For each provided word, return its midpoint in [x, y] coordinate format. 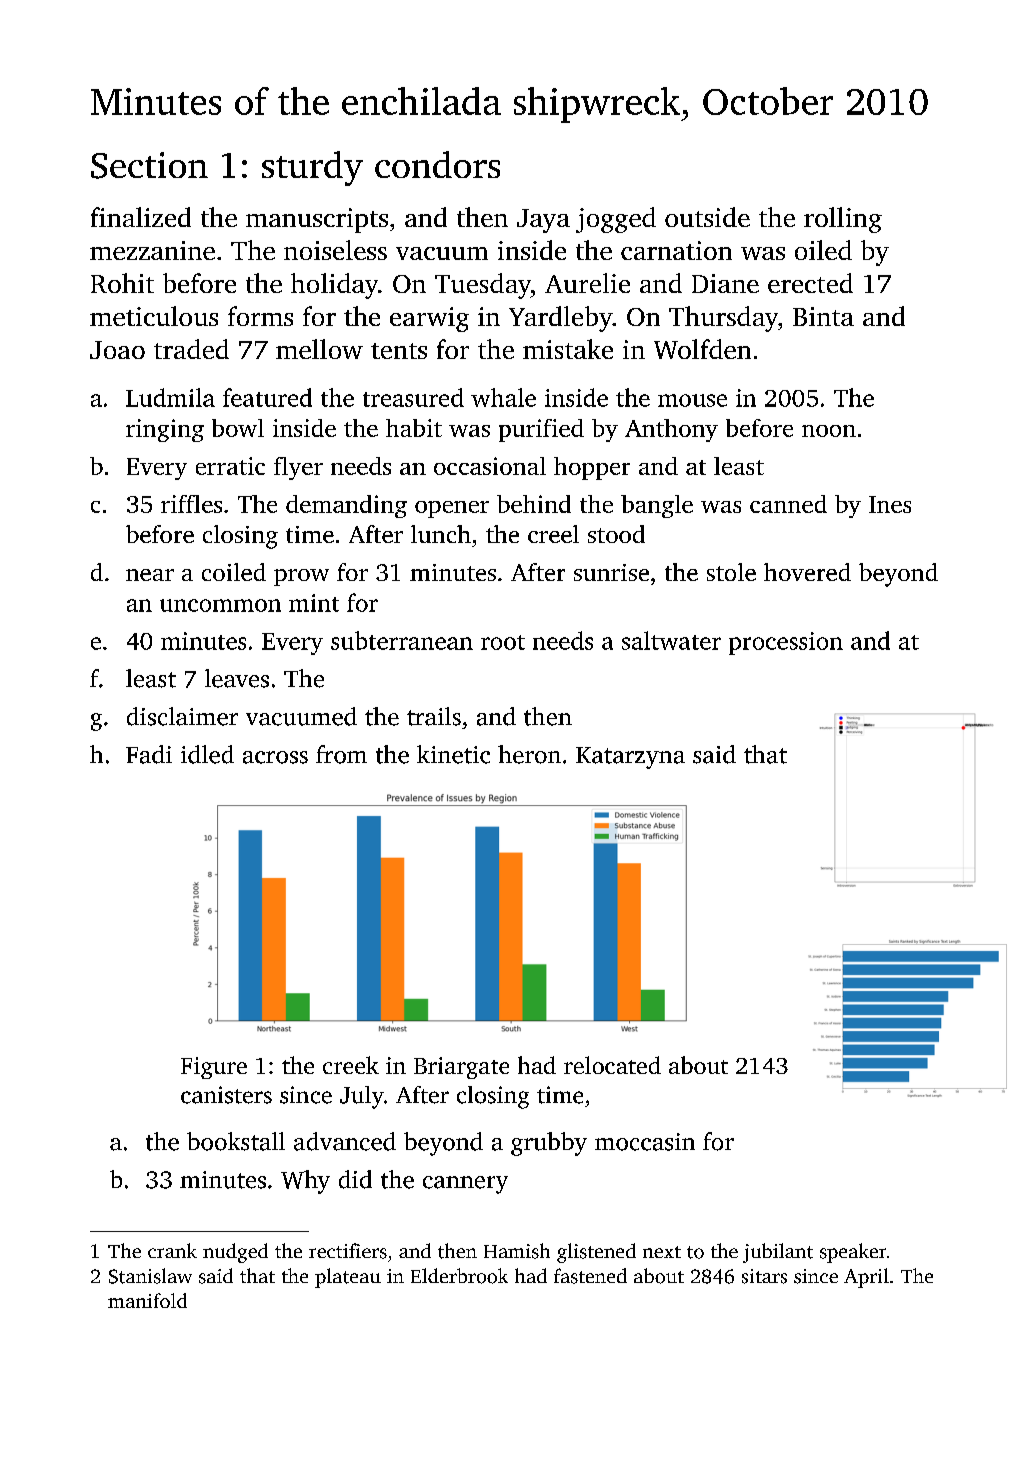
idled [207, 754]
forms [260, 316]
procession [786, 643]
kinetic [453, 754]
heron [529, 754]
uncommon [220, 605]
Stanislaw [150, 1276]
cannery [465, 1185]
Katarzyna [630, 758]
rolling [843, 220]
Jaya [543, 221]
